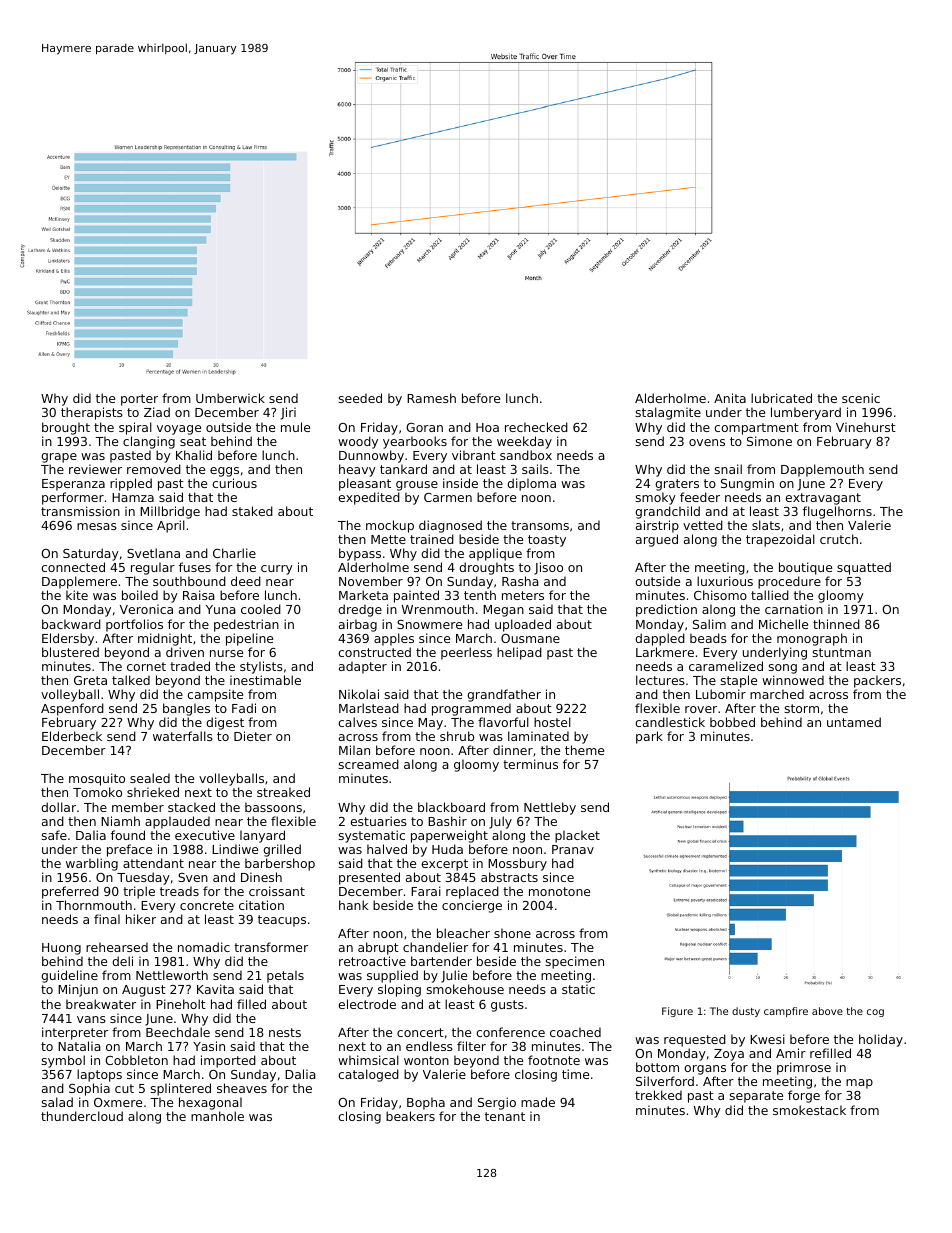  What do you see at coordinates (746, 1012) in the image?
I see `dusty` at bounding box center [746, 1012].
